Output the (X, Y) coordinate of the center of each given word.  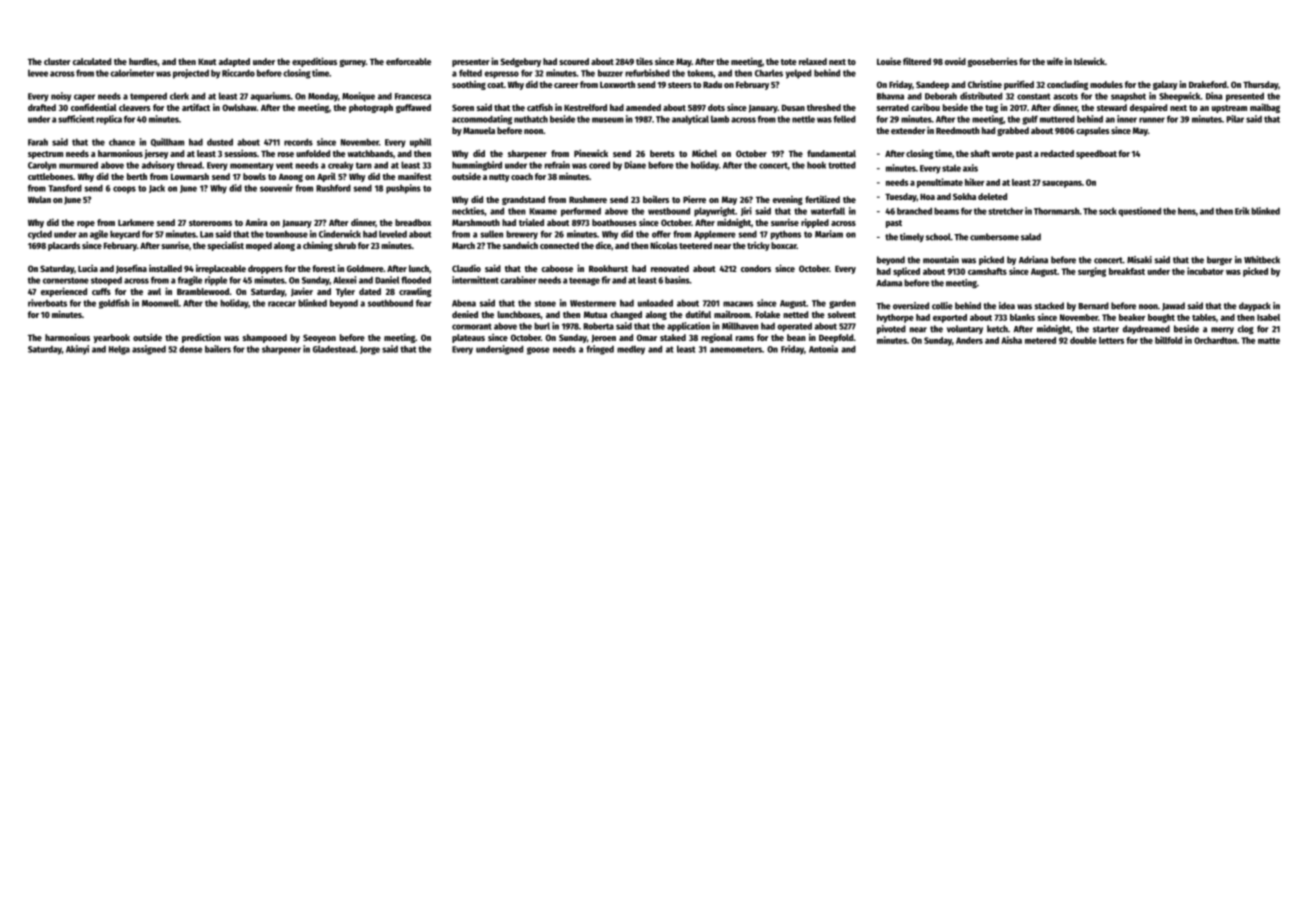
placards (64, 246)
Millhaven (740, 326)
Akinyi (77, 350)
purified (1019, 85)
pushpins (403, 189)
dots (716, 107)
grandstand (523, 200)
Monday (323, 97)
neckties (468, 211)
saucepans (1062, 184)
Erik (1242, 211)
